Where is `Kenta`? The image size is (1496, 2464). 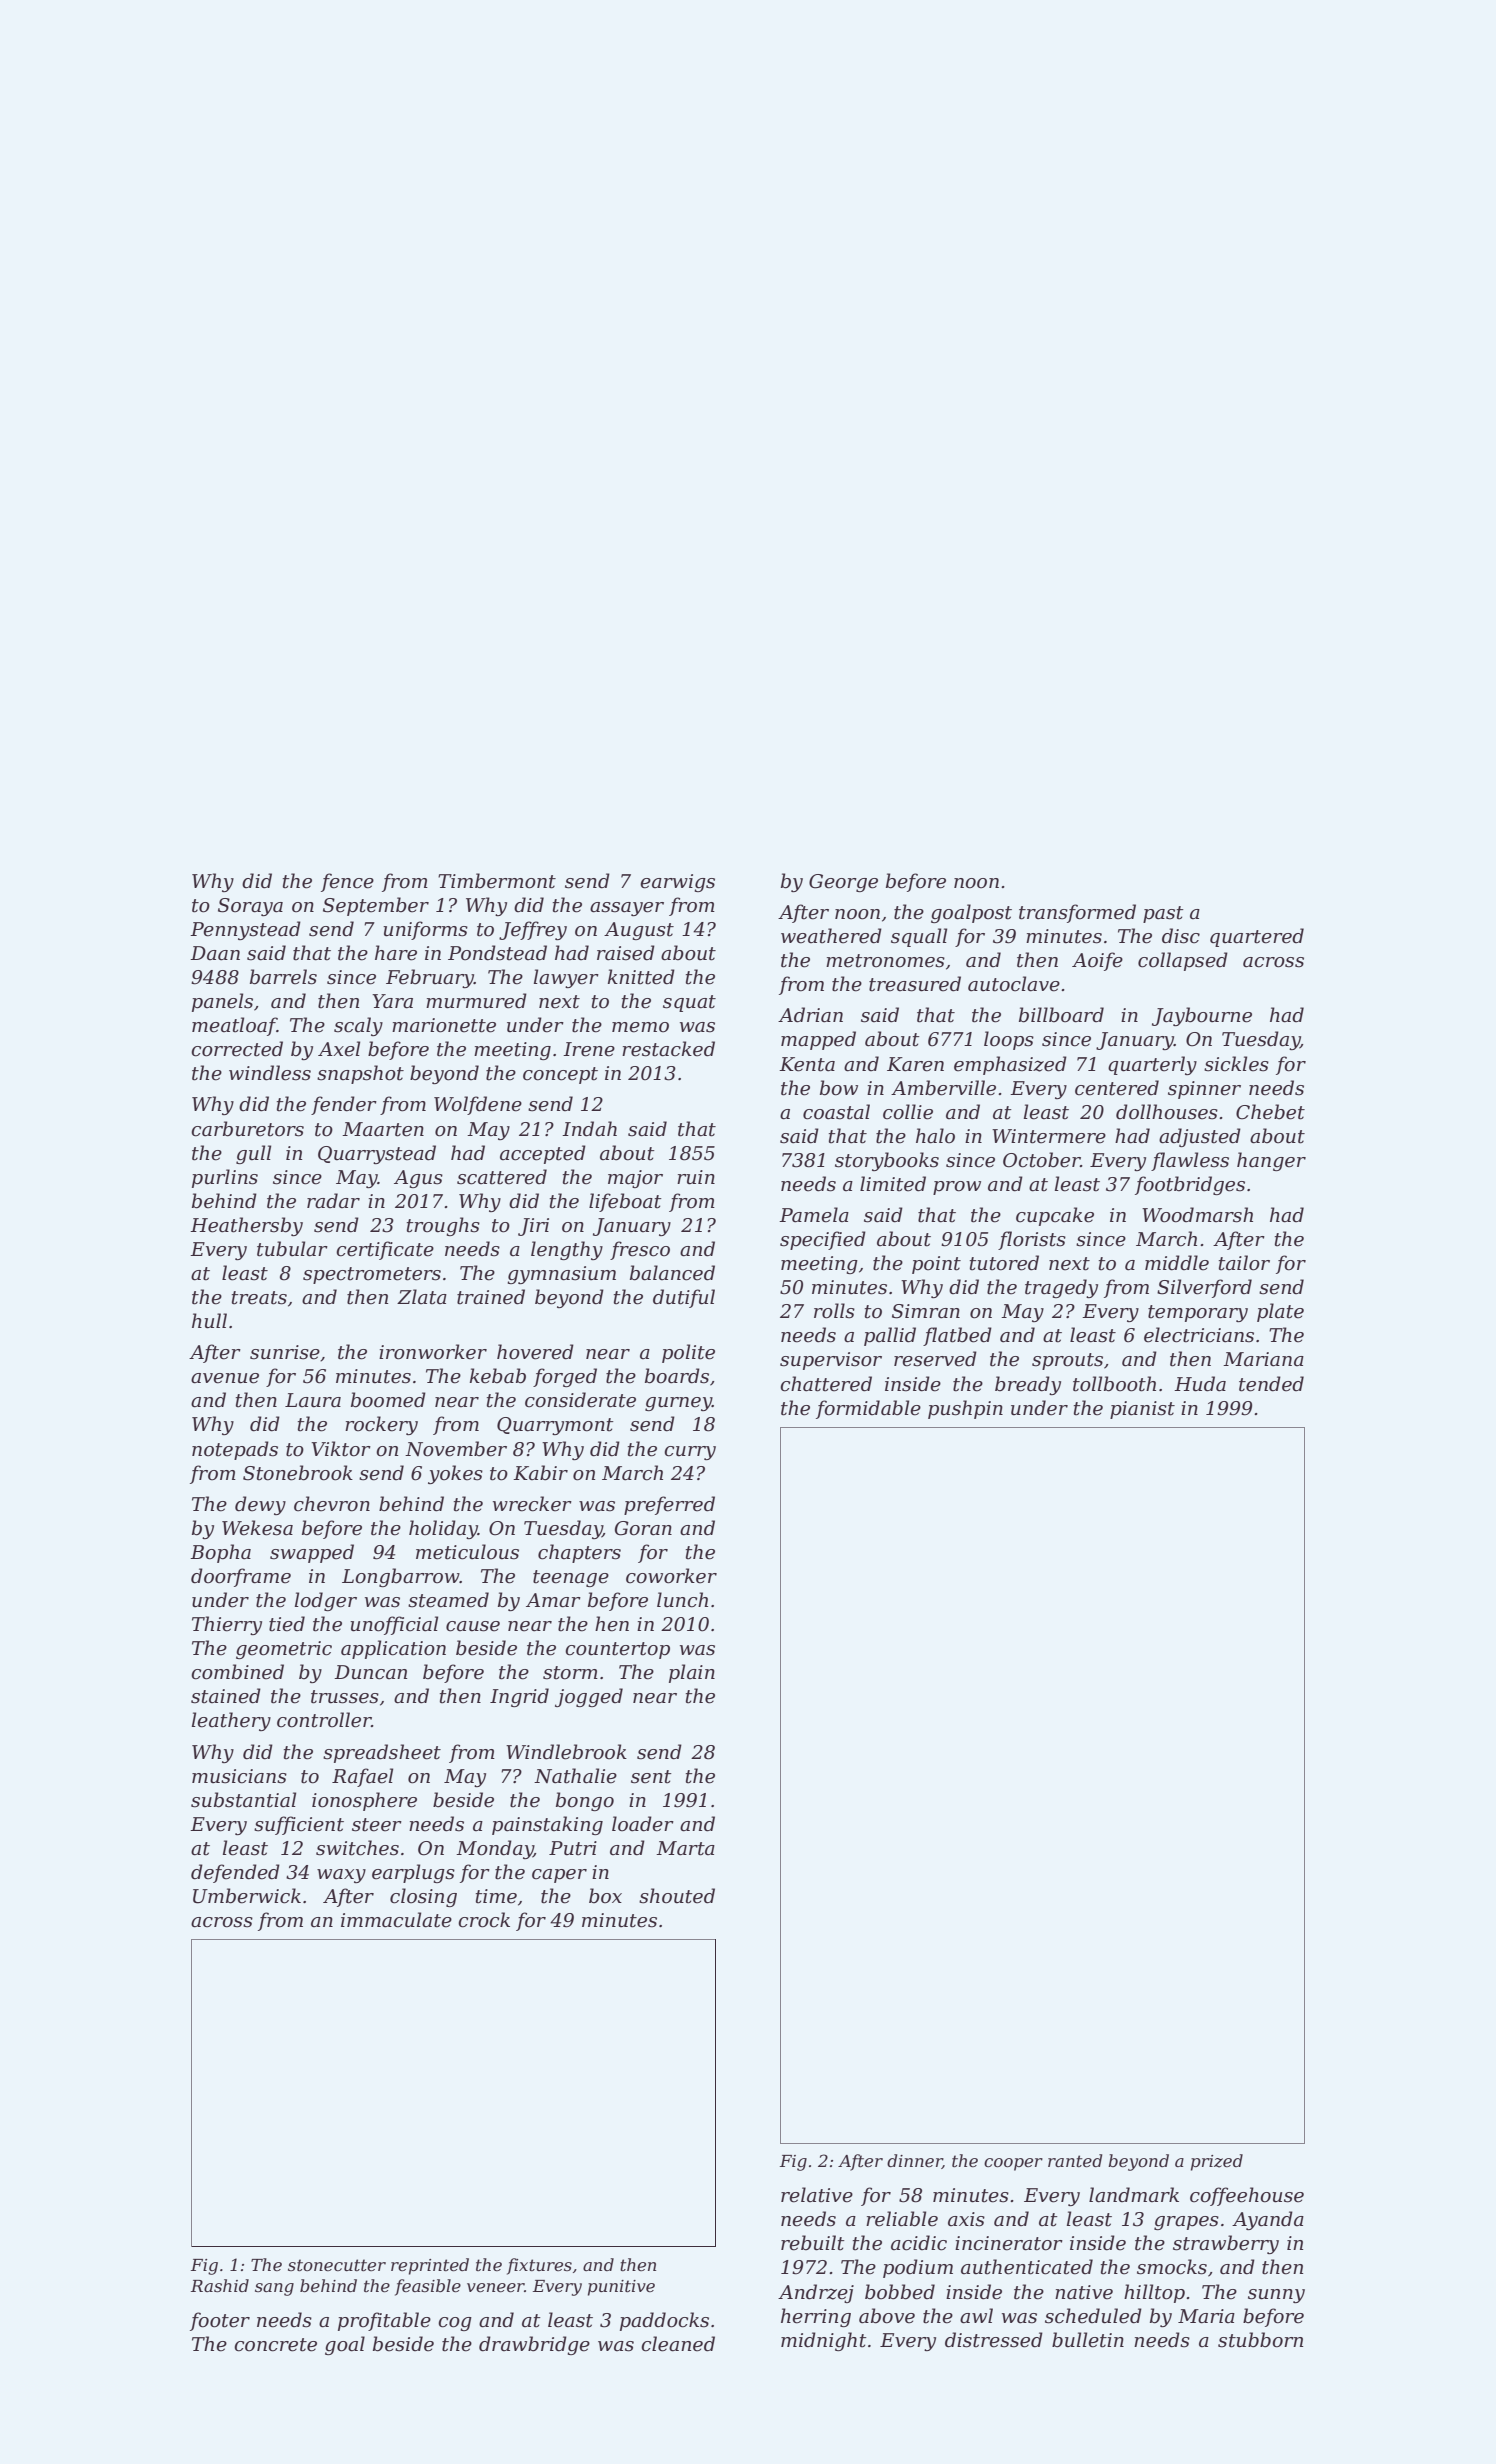 Kenta is located at coordinates (807, 1064).
